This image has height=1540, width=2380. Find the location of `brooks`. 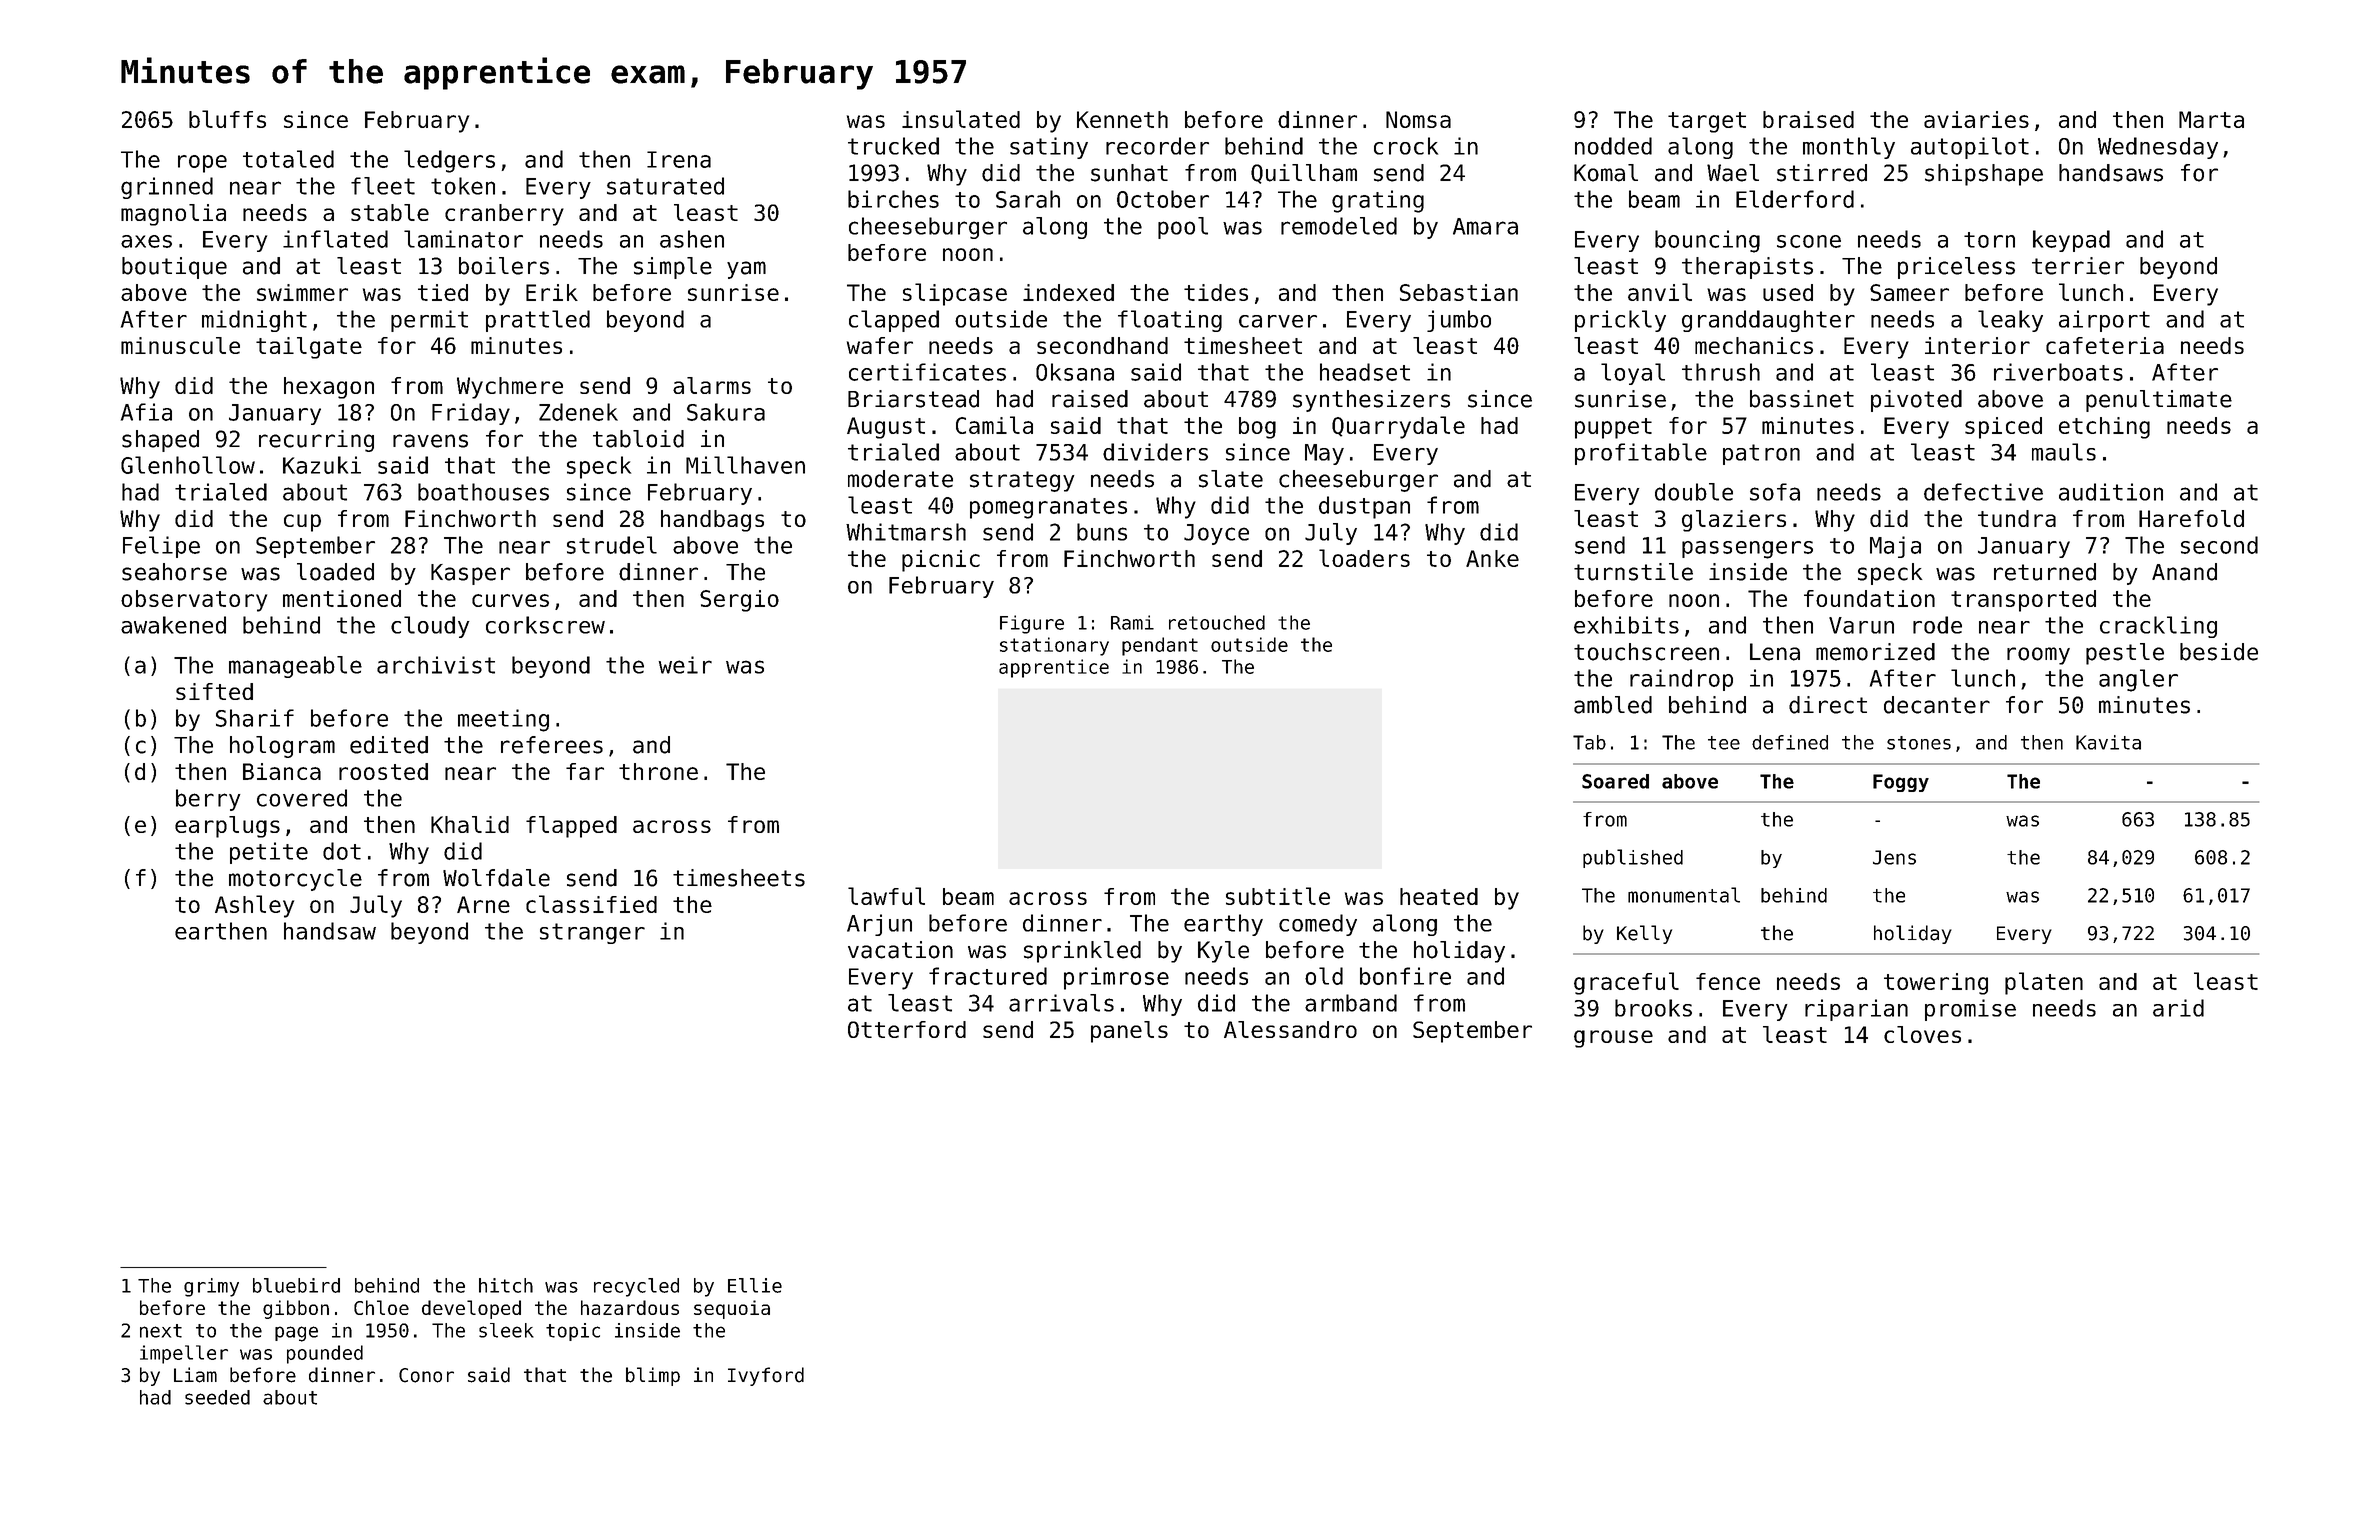

brooks is located at coordinates (1653, 1008).
